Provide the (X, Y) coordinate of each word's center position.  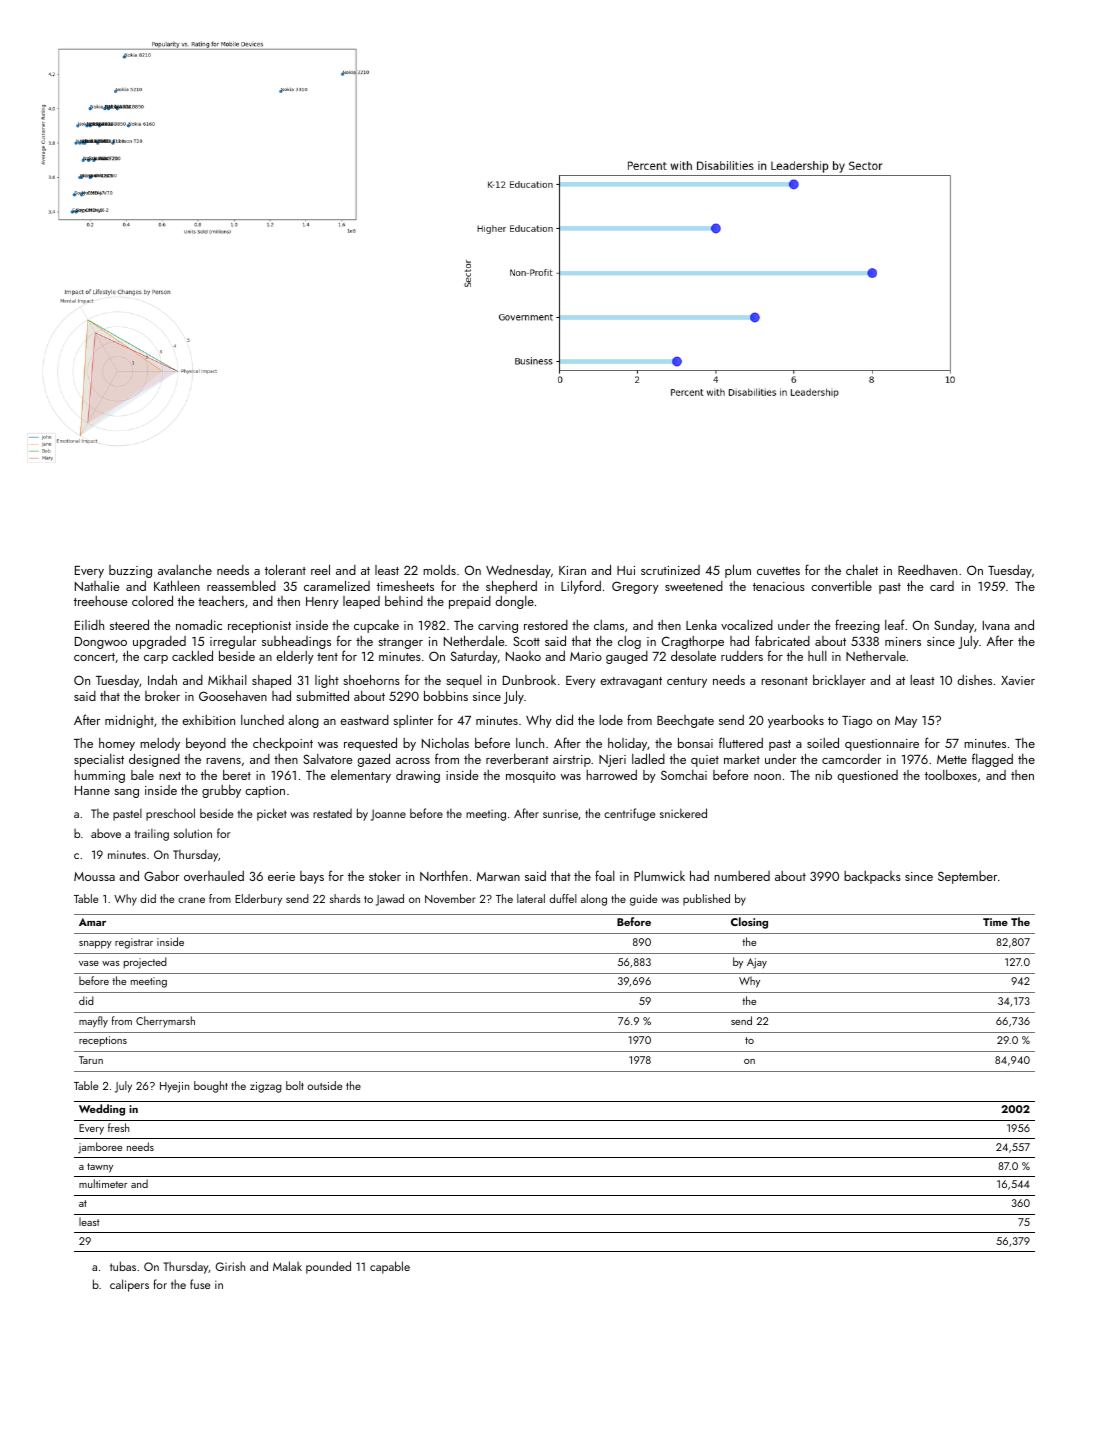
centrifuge (629, 814)
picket (272, 814)
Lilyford (581, 587)
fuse (200, 1284)
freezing (857, 626)
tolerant (285, 569)
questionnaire (882, 745)
